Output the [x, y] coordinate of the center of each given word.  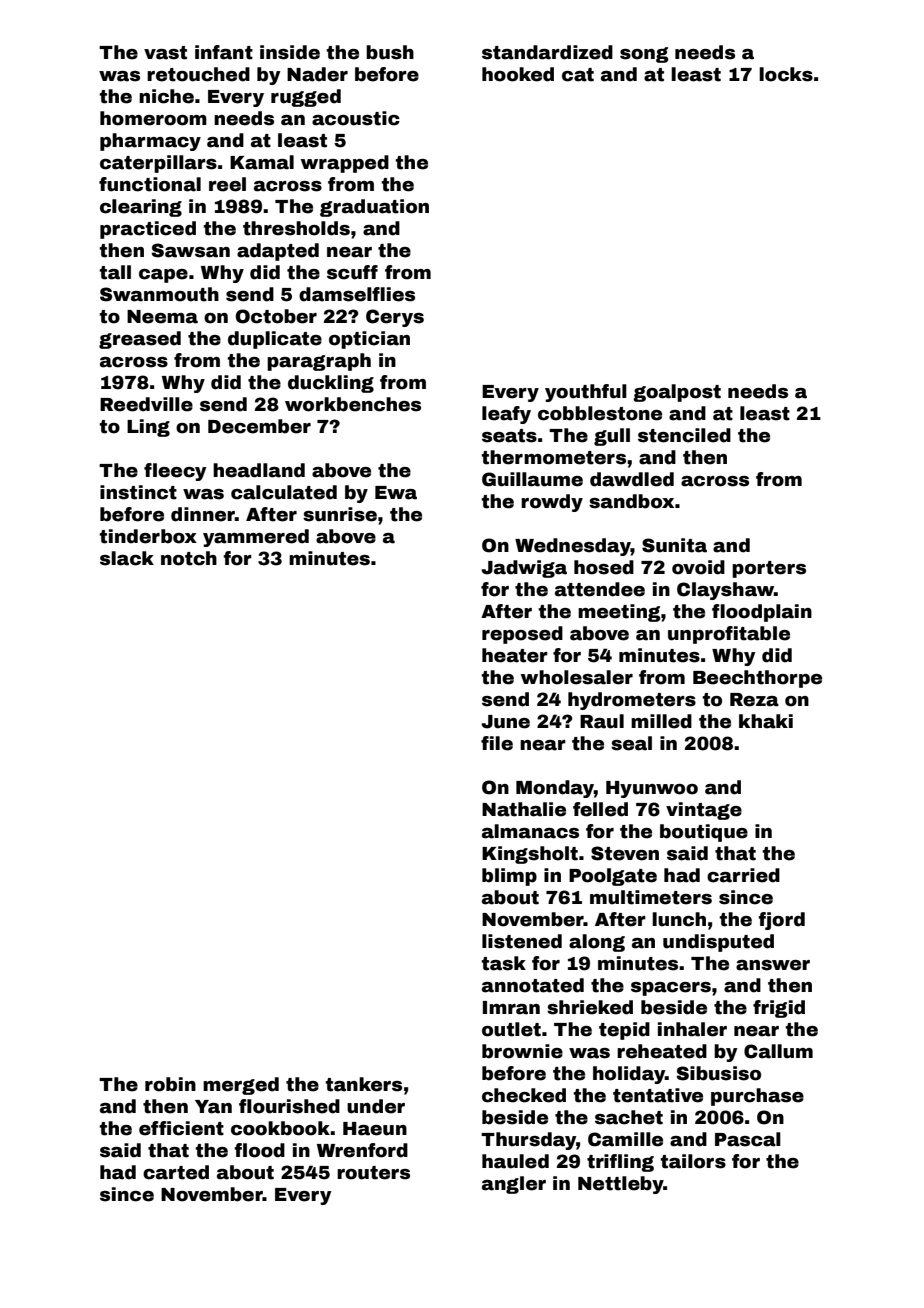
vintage [704, 811]
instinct [138, 492]
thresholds [296, 228]
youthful [586, 393]
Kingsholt [530, 855]
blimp [509, 877]
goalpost [677, 393]
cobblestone [600, 413]
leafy [506, 415]
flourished [289, 1106]
